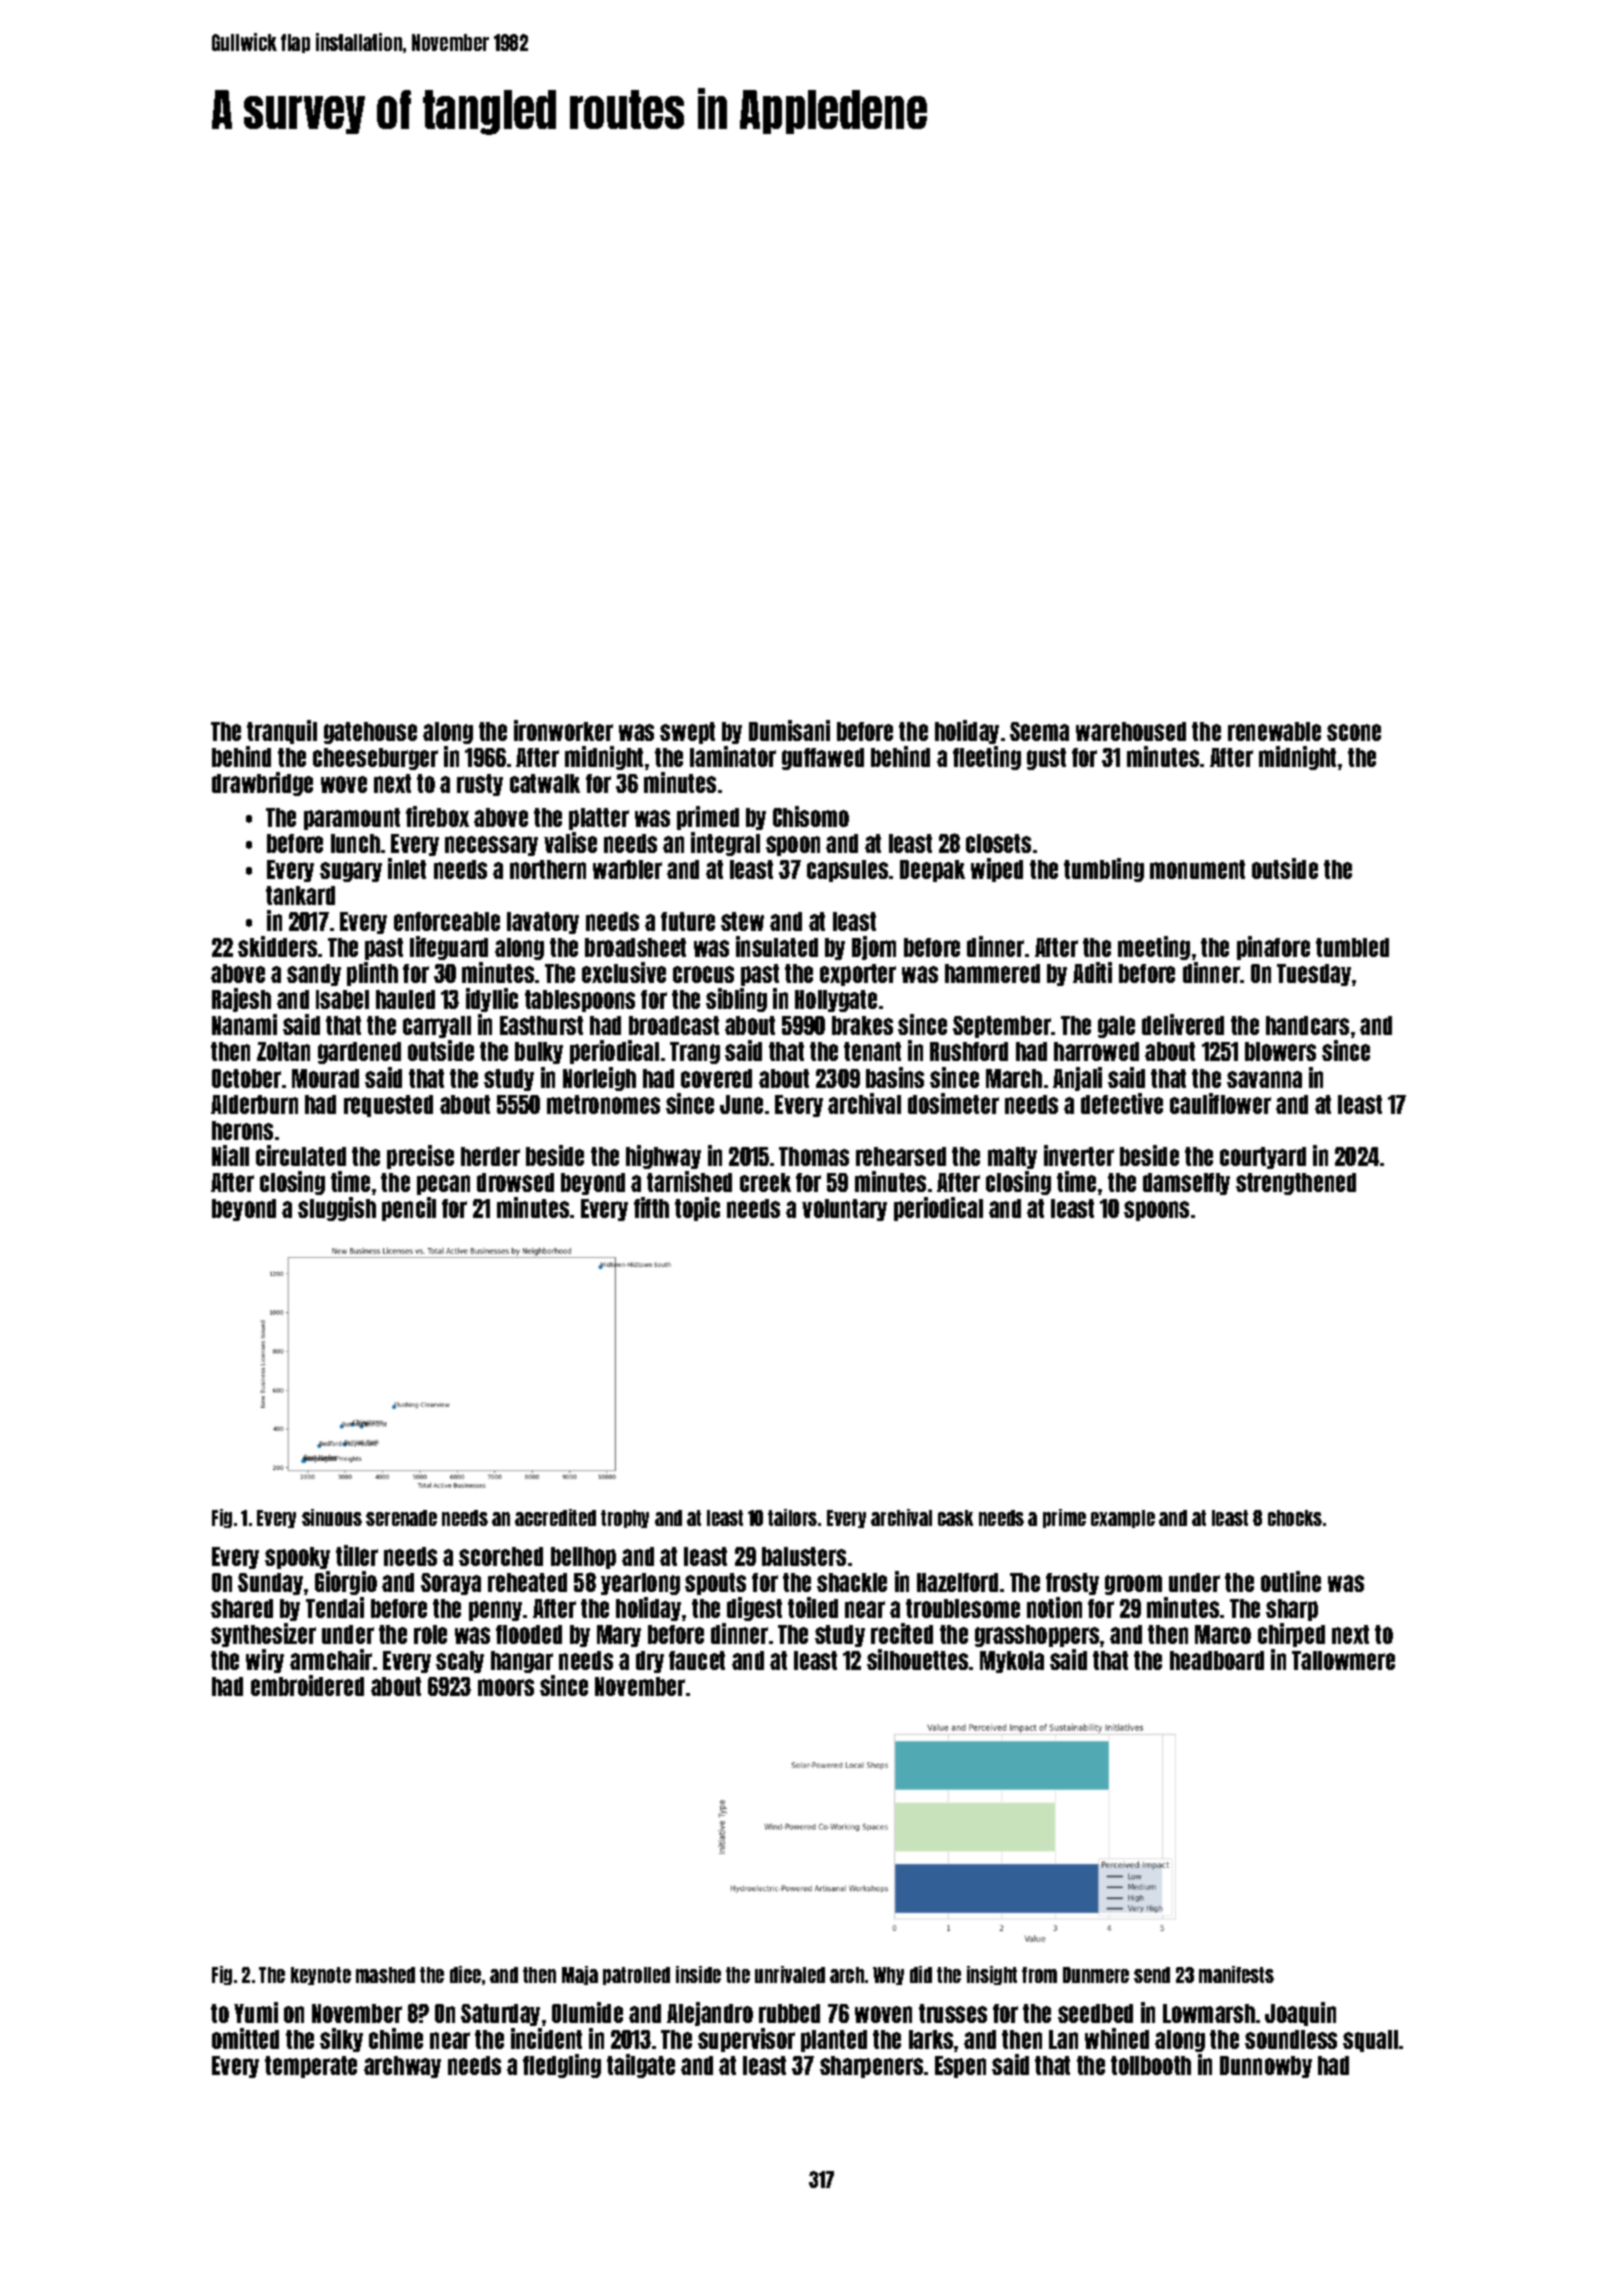 This screenshot has width=1620, height=2292. I want to click on synthesizer, so click(263, 1635).
